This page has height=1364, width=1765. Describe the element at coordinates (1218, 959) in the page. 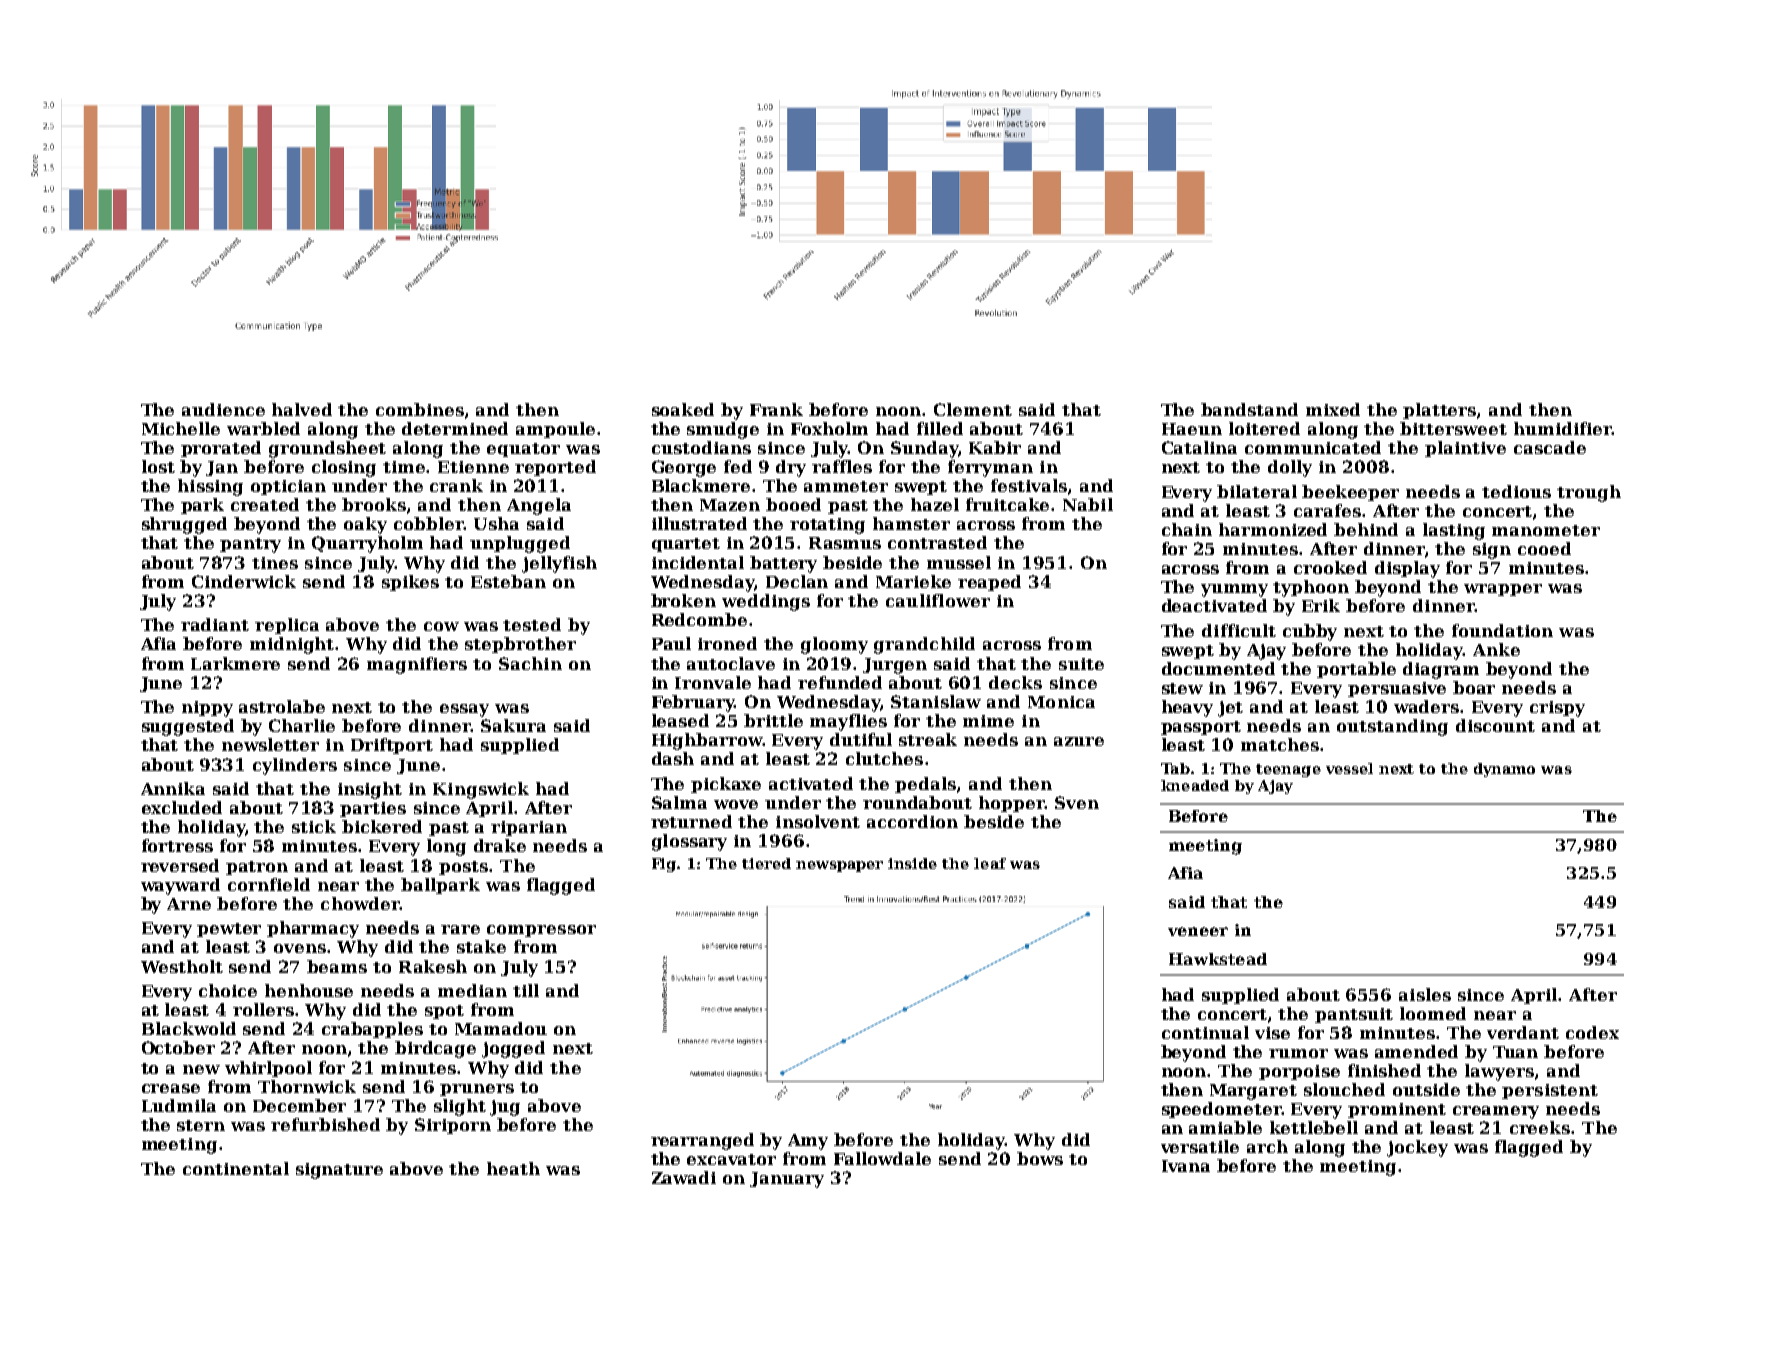

I see `Hawkstead` at that location.
